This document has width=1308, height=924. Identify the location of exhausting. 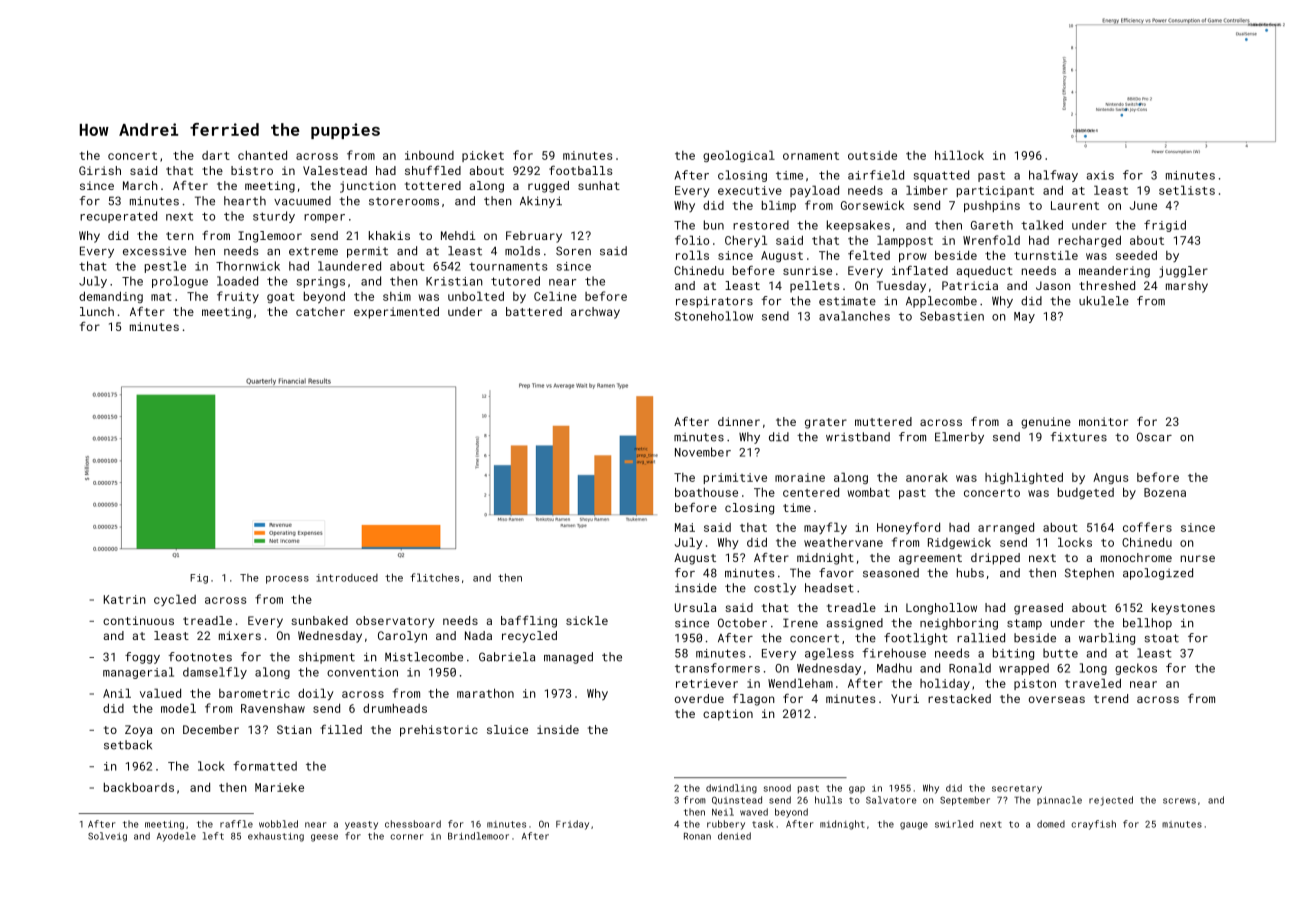
(276, 837).
